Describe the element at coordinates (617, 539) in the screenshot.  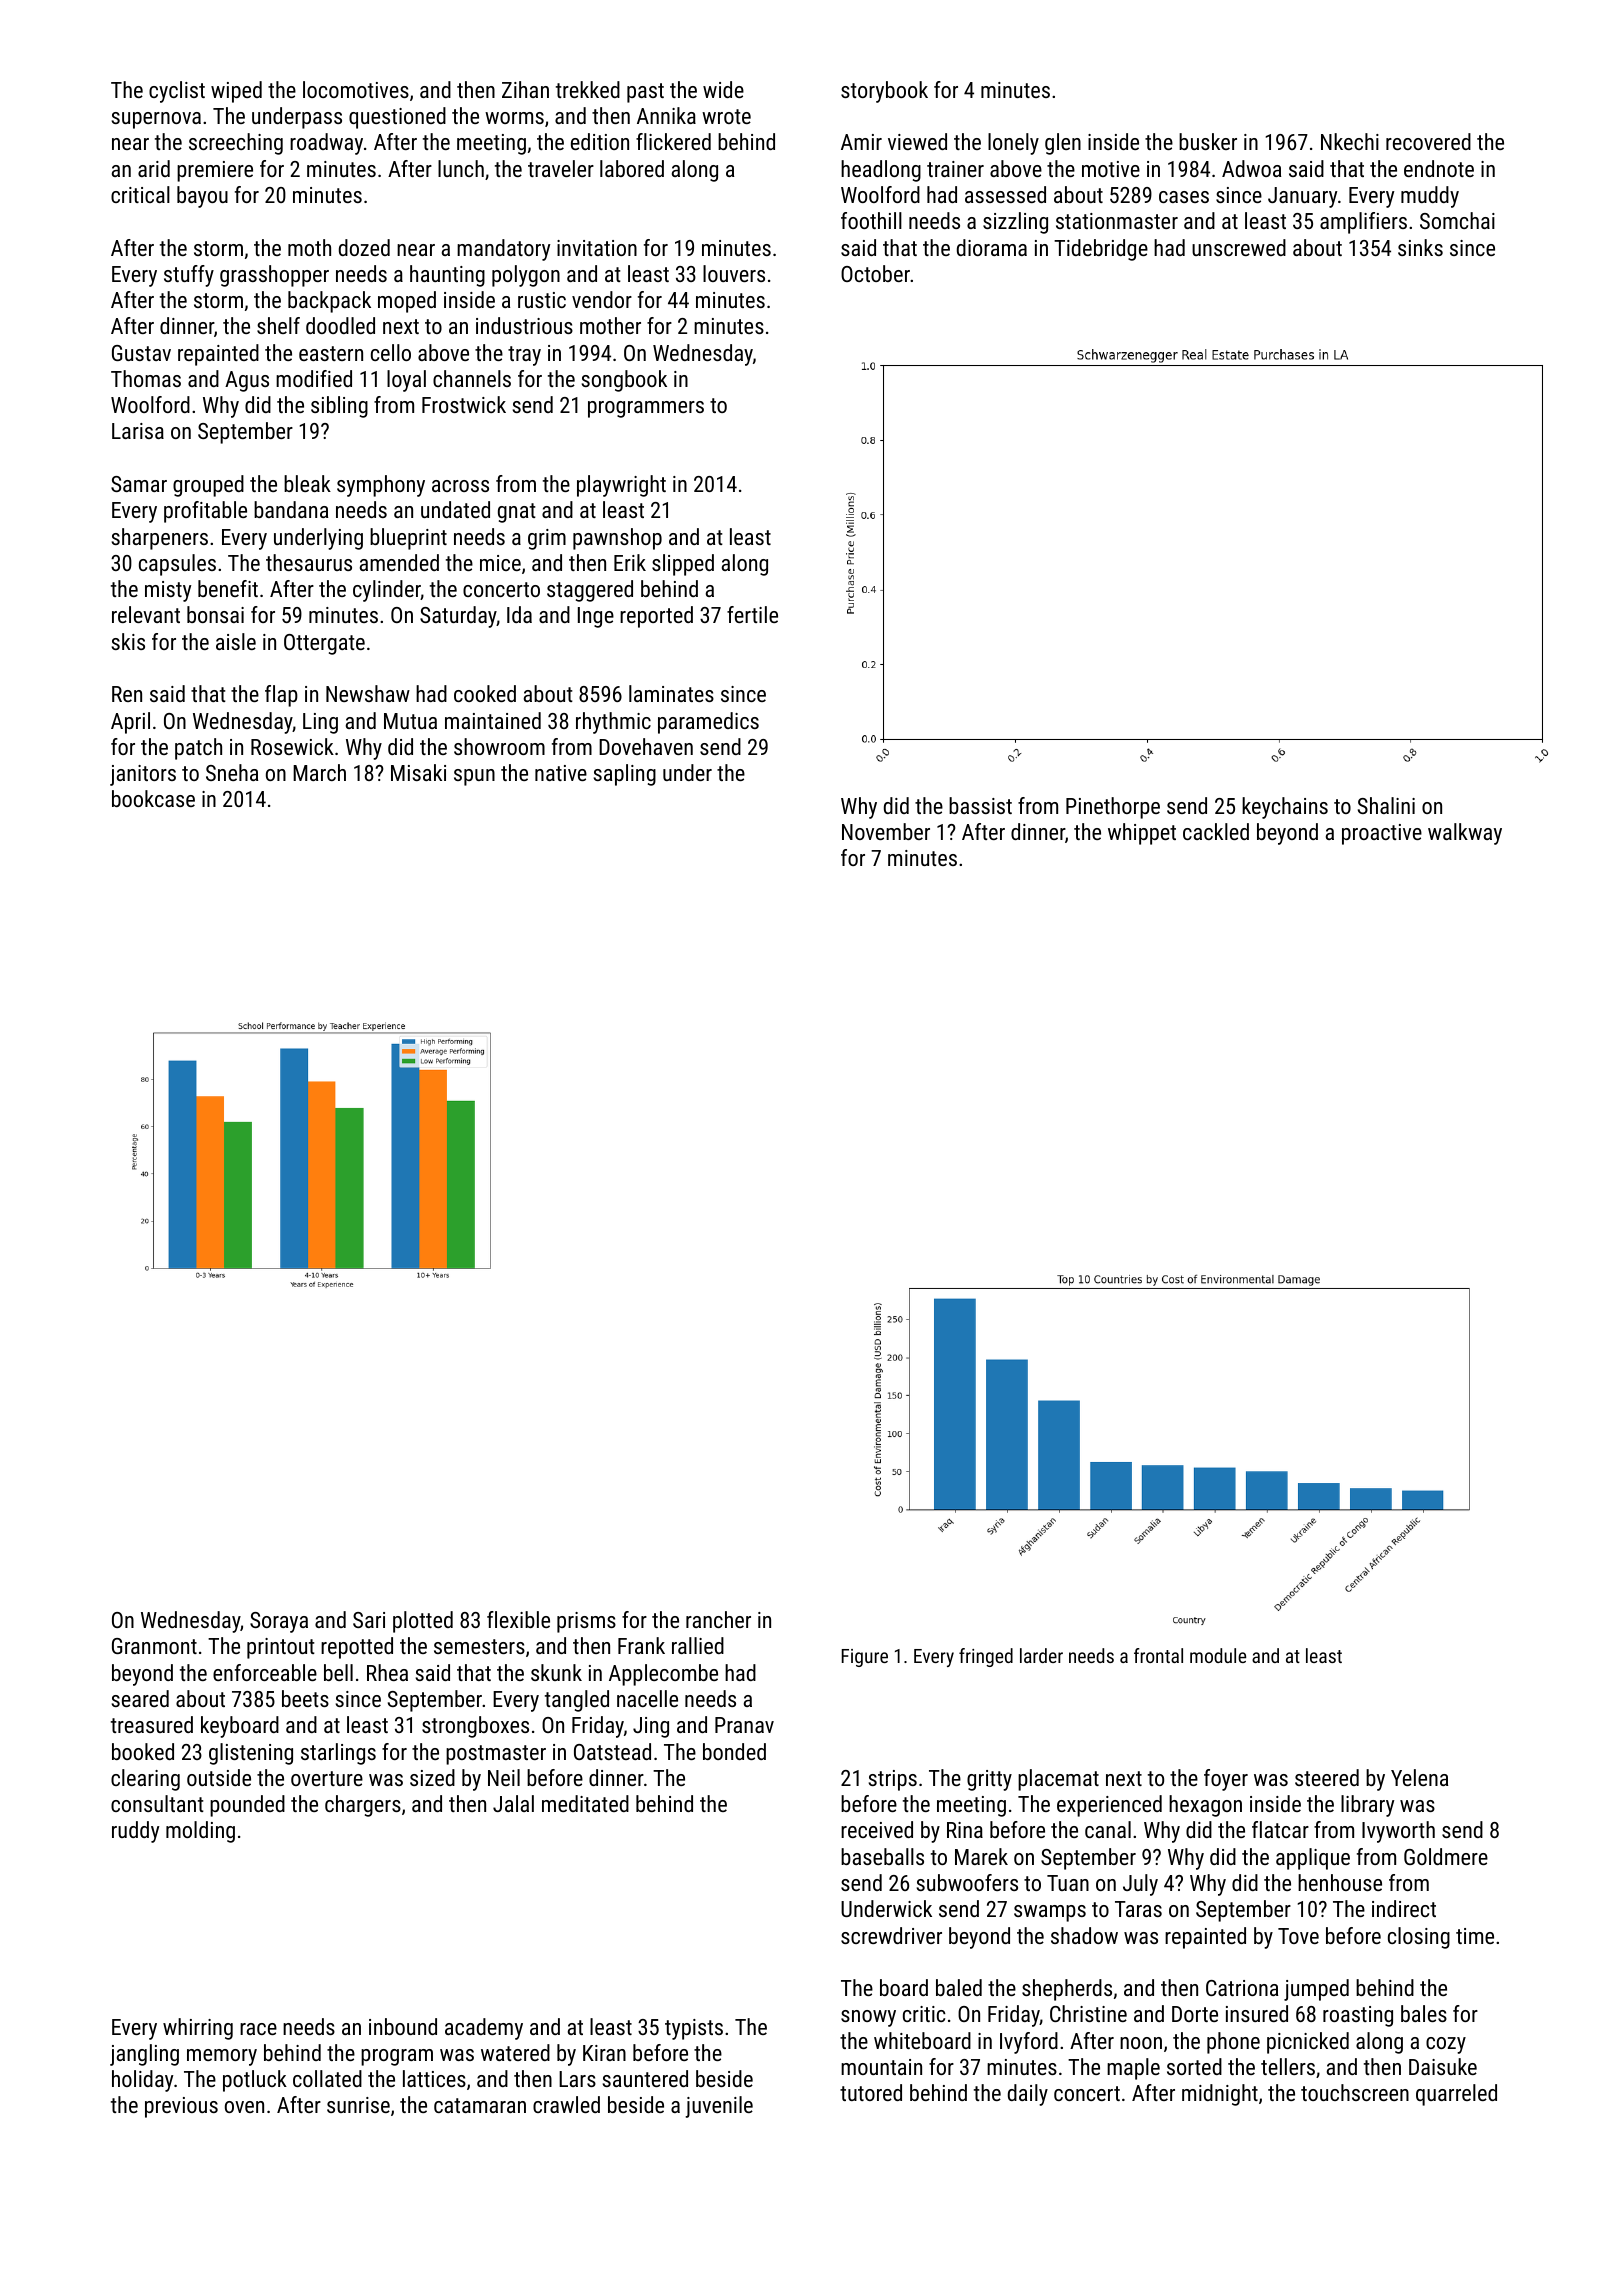
I see `pawnshop` at that location.
